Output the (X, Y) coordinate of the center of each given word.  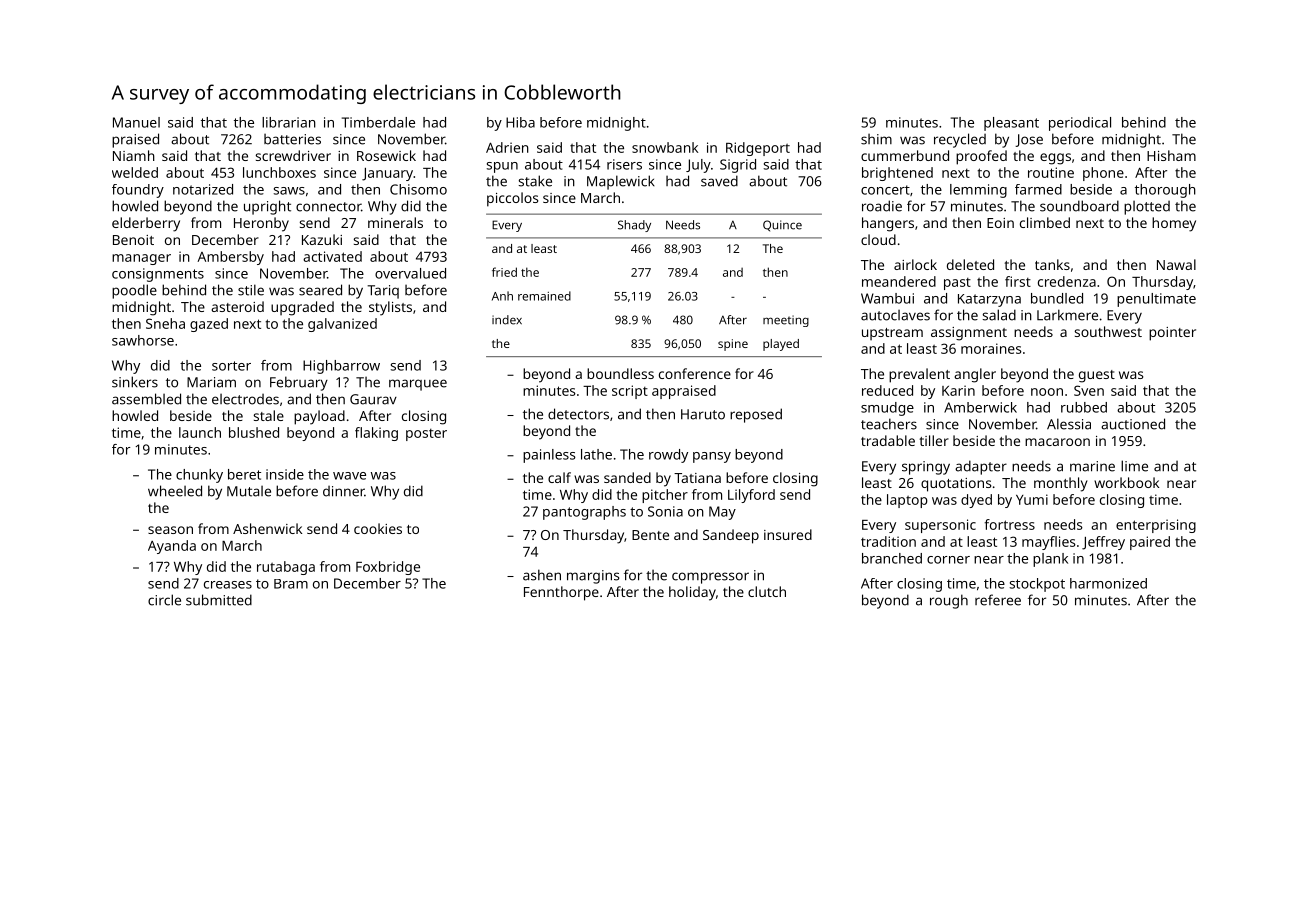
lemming (978, 191)
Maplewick (621, 182)
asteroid (237, 306)
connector (328, 207)
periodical (1080, 124)
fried (504, 272)
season (170, 530)
